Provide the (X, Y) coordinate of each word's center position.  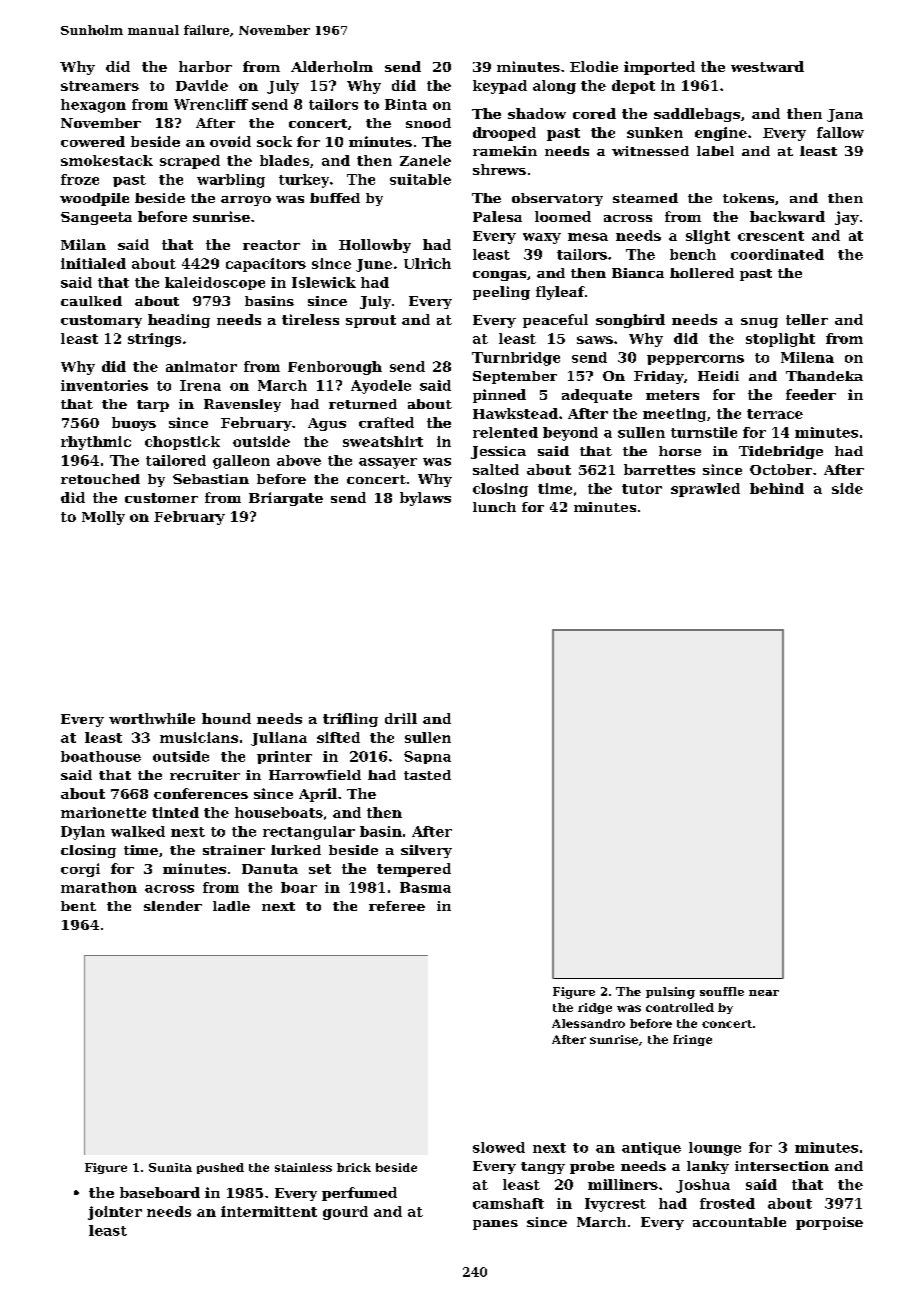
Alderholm (332, 66)
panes (495, 1225)
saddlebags (697, 115)
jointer (115, 1213)
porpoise (829, 1223)
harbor (205, 66)
